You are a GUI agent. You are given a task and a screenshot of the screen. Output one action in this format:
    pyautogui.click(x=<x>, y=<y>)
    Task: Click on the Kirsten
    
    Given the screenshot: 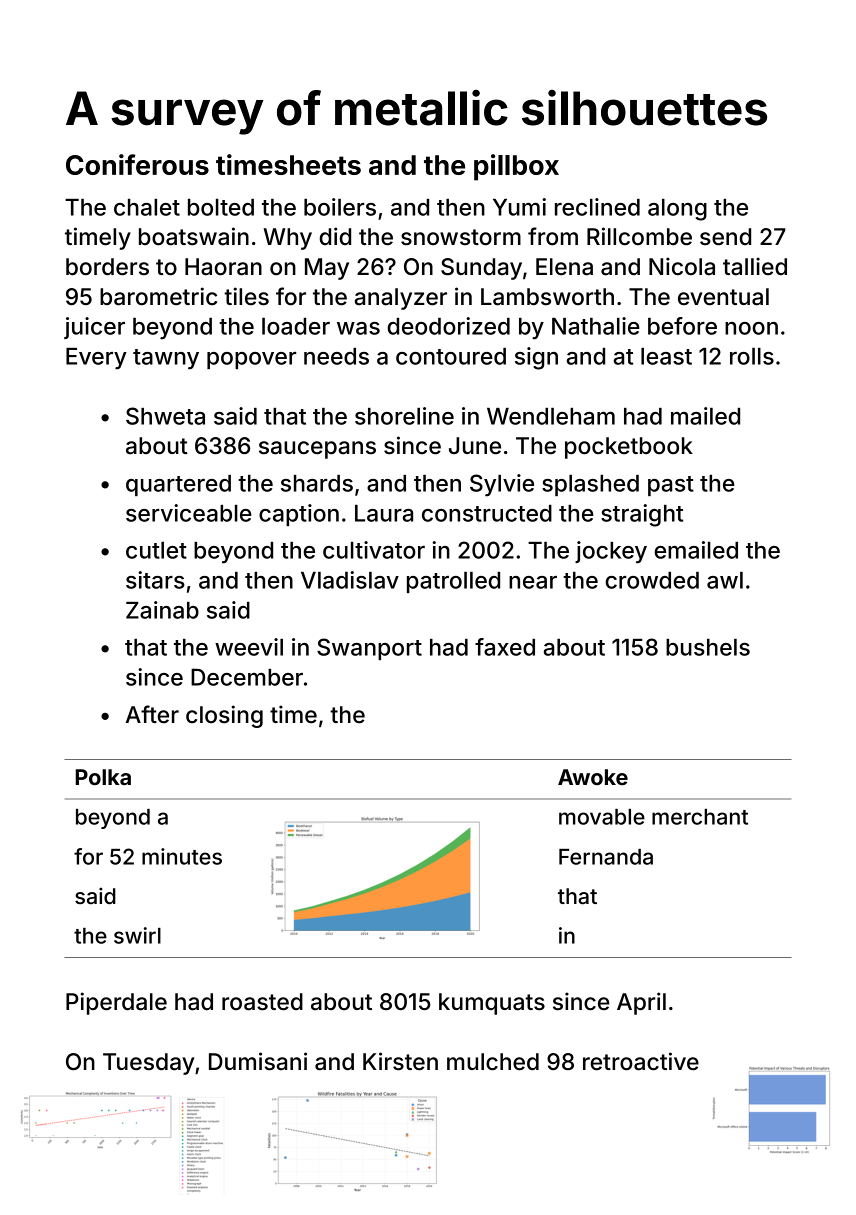 What is the action you would take?
    pyautogui.click(x=400, y=1061)
